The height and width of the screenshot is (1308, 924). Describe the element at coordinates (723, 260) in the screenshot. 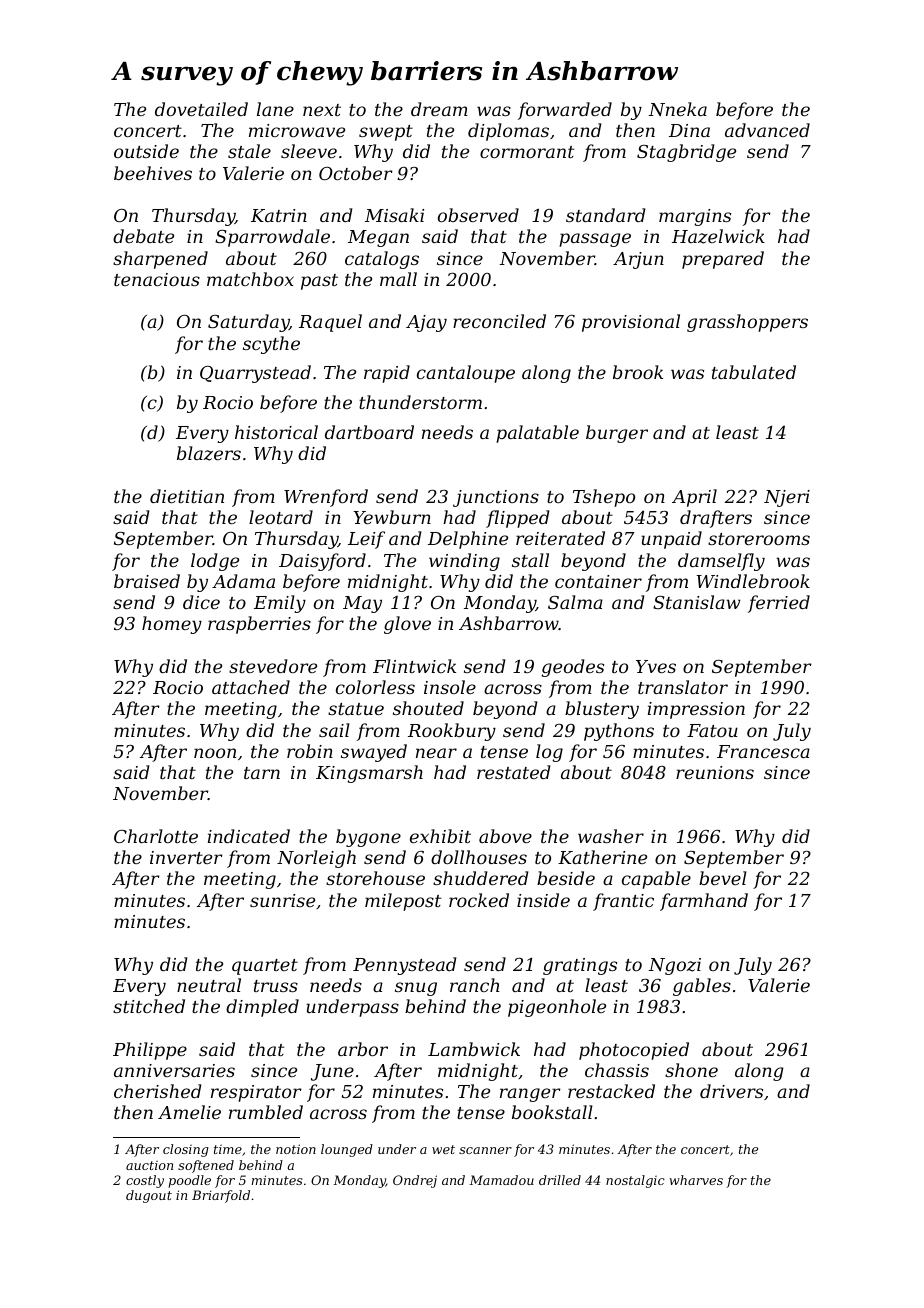

I see `prepared` at that location.
